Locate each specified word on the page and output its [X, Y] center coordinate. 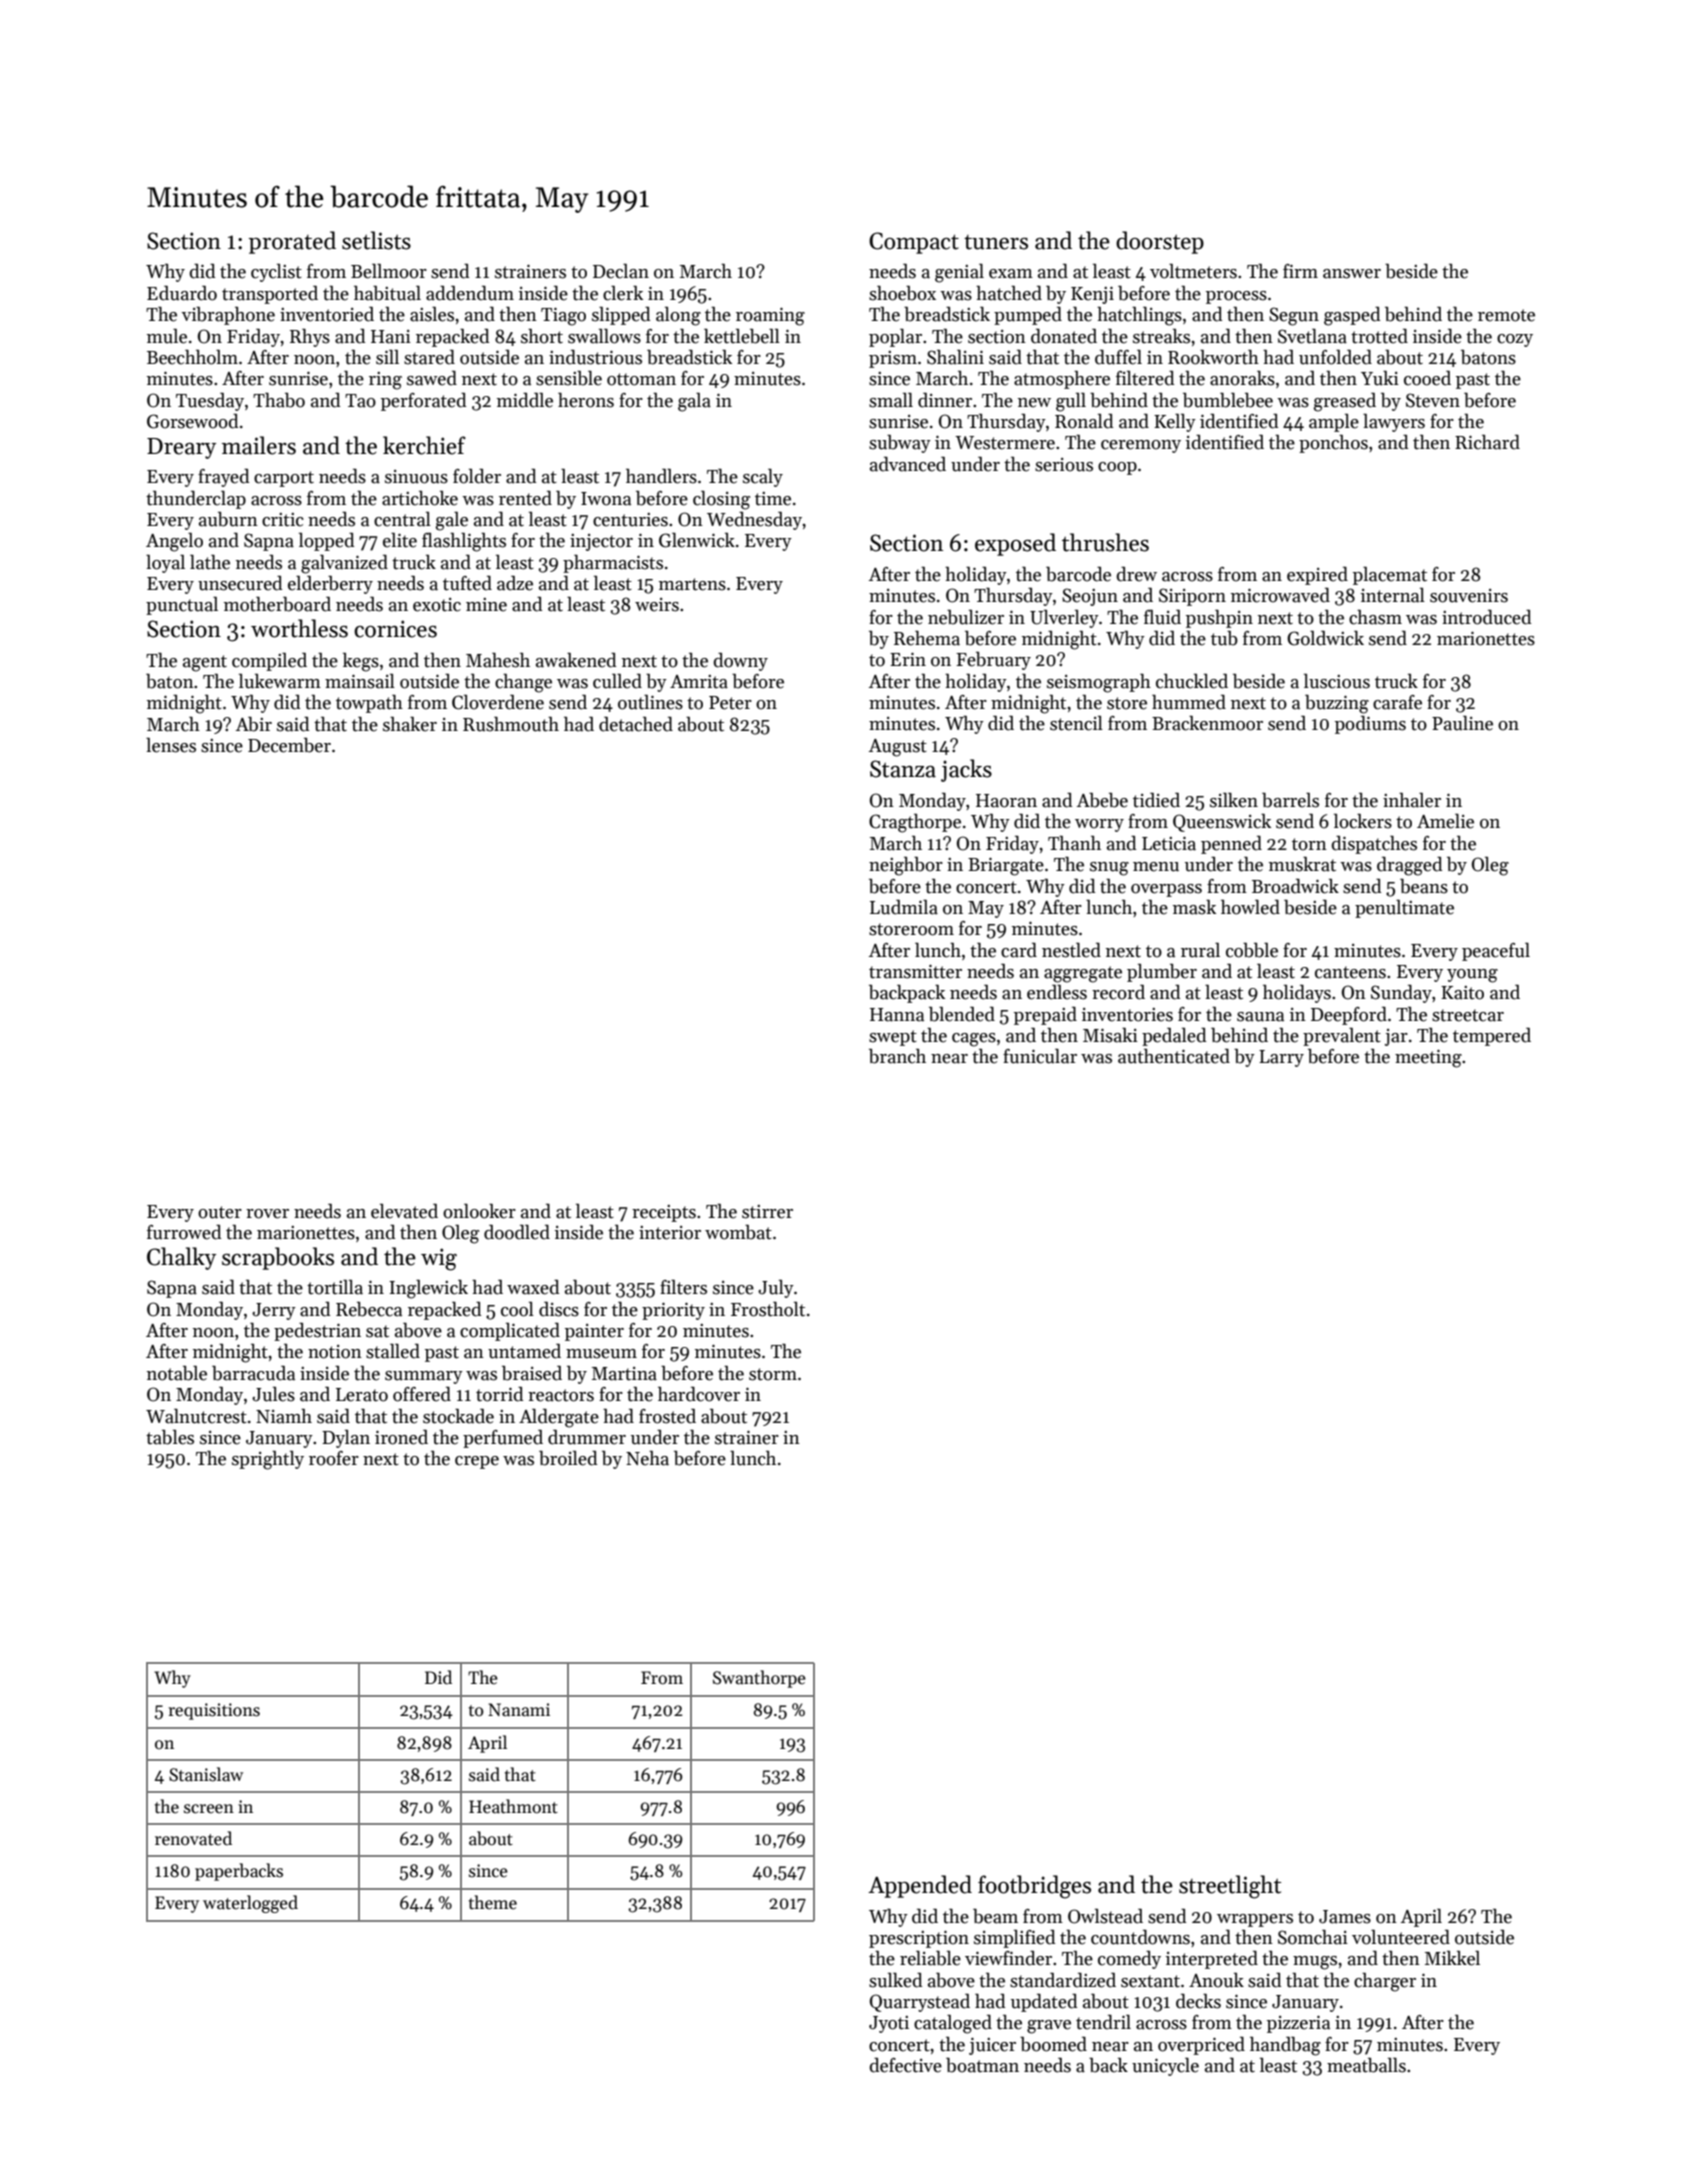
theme [493, 1902]
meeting [1428, 1058]
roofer [334, 1458]
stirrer [767, 1212]
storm [773, 1374]
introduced [1486, 617]
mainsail [360, 681]
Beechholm [192, 357]
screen [209, 1809]
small [891, 400]
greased [1345, 402]
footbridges [1034, 1887]
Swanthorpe [759, 1679]
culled [617, 681]
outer [220, 1212]
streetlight [1230, 1887]
